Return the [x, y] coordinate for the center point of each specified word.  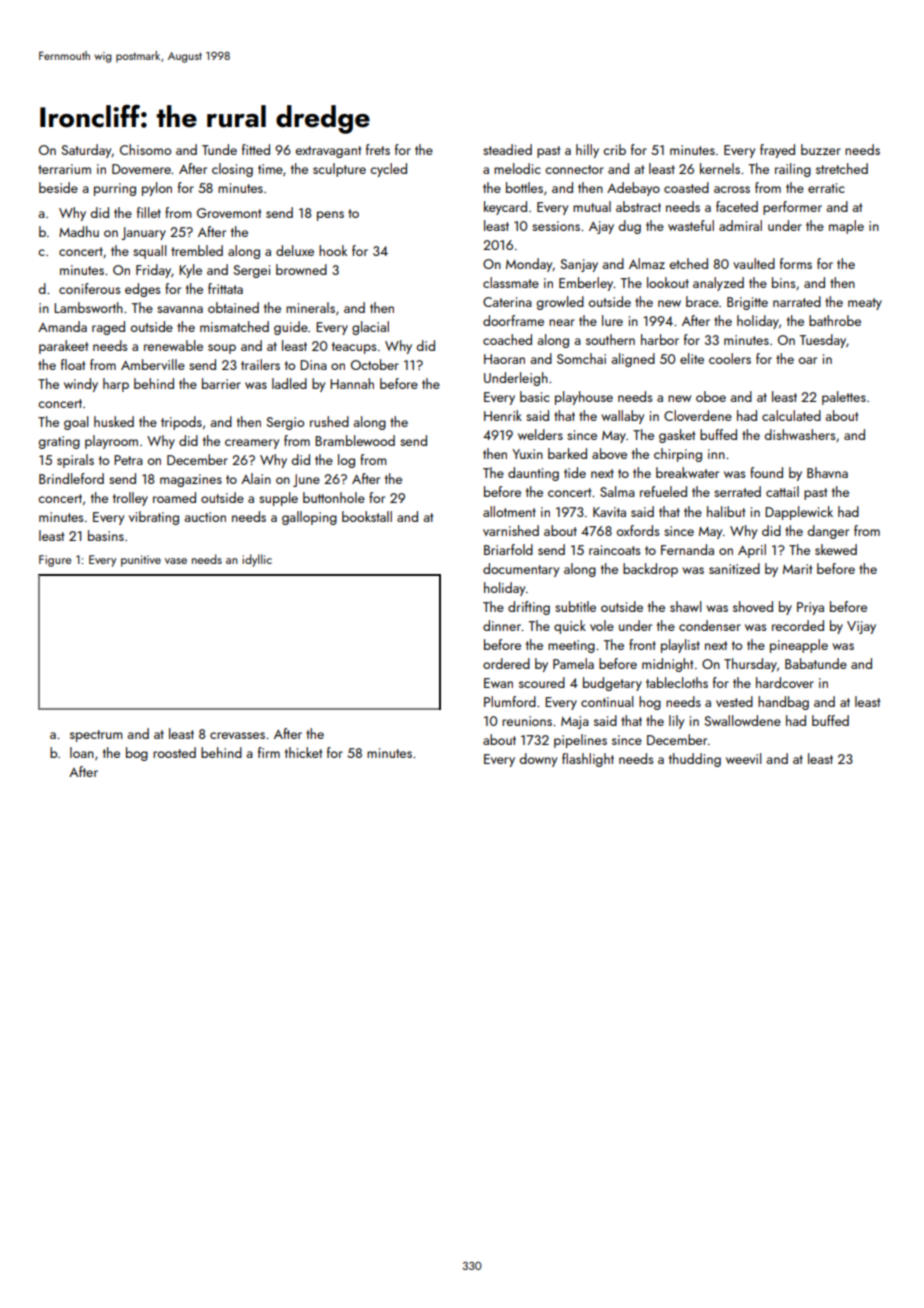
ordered [506, 663]
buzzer [821, 149]
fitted [256, 149]
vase [176, 561]
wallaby [622, 417]
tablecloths [677, 682]
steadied [507, 149]
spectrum [96, 736]
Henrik [503, 415]
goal [76, 423]
